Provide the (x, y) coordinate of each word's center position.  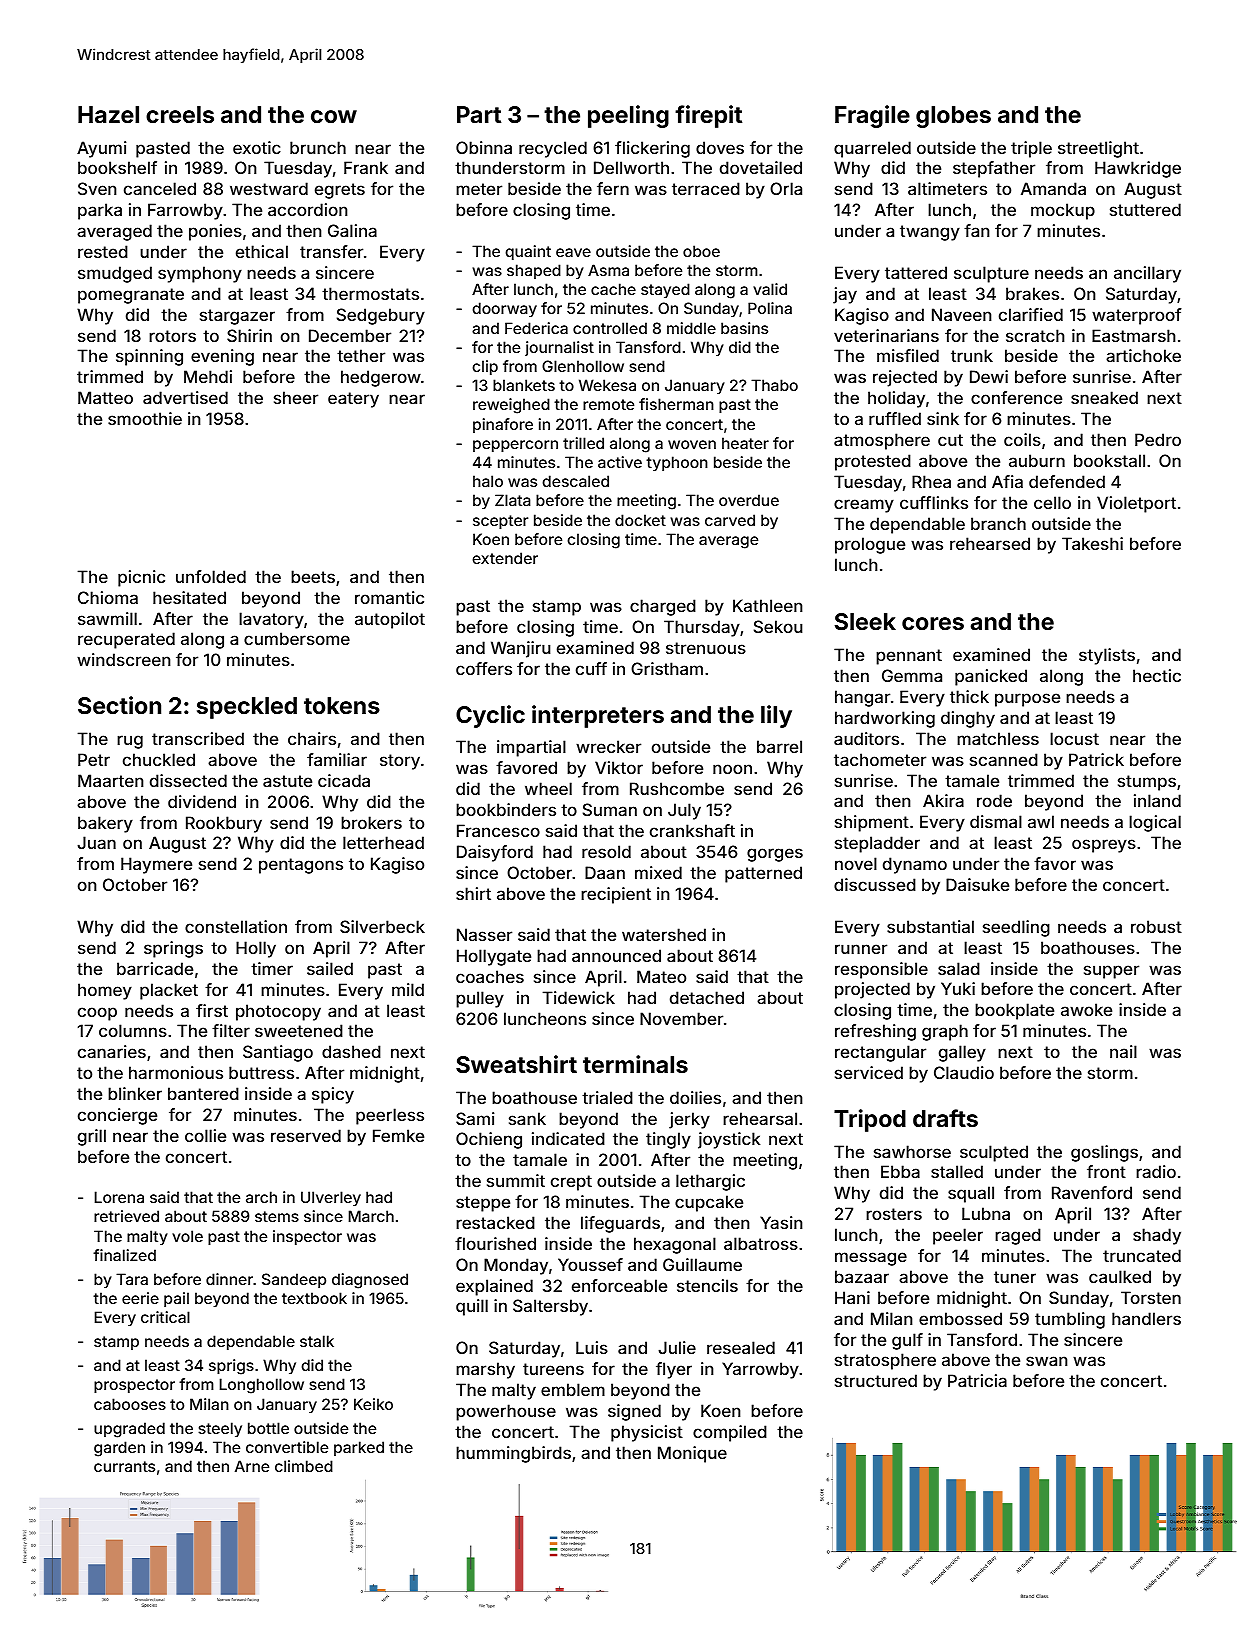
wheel (548, 788)
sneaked (1104, 397)
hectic (1157, 675)
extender (505, 558)
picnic (141, 578)
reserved (306, 1135)
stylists (1107, 656)
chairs (312, 738)
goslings (1104, 1153)
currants (124, 1466)
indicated (568, 1138)
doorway (504, 309)
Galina (352, 230)
